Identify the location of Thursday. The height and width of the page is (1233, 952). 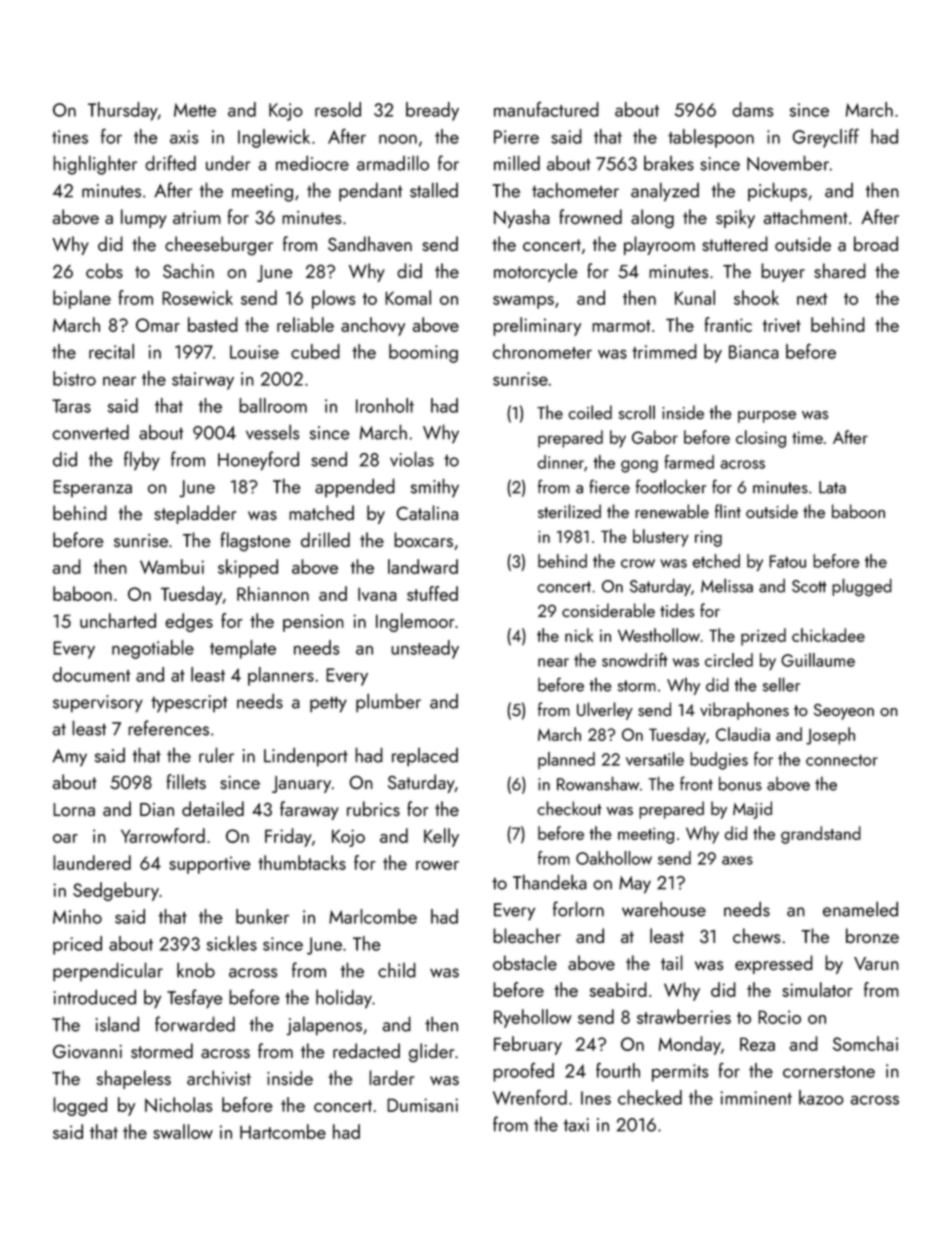
(123, 111).
